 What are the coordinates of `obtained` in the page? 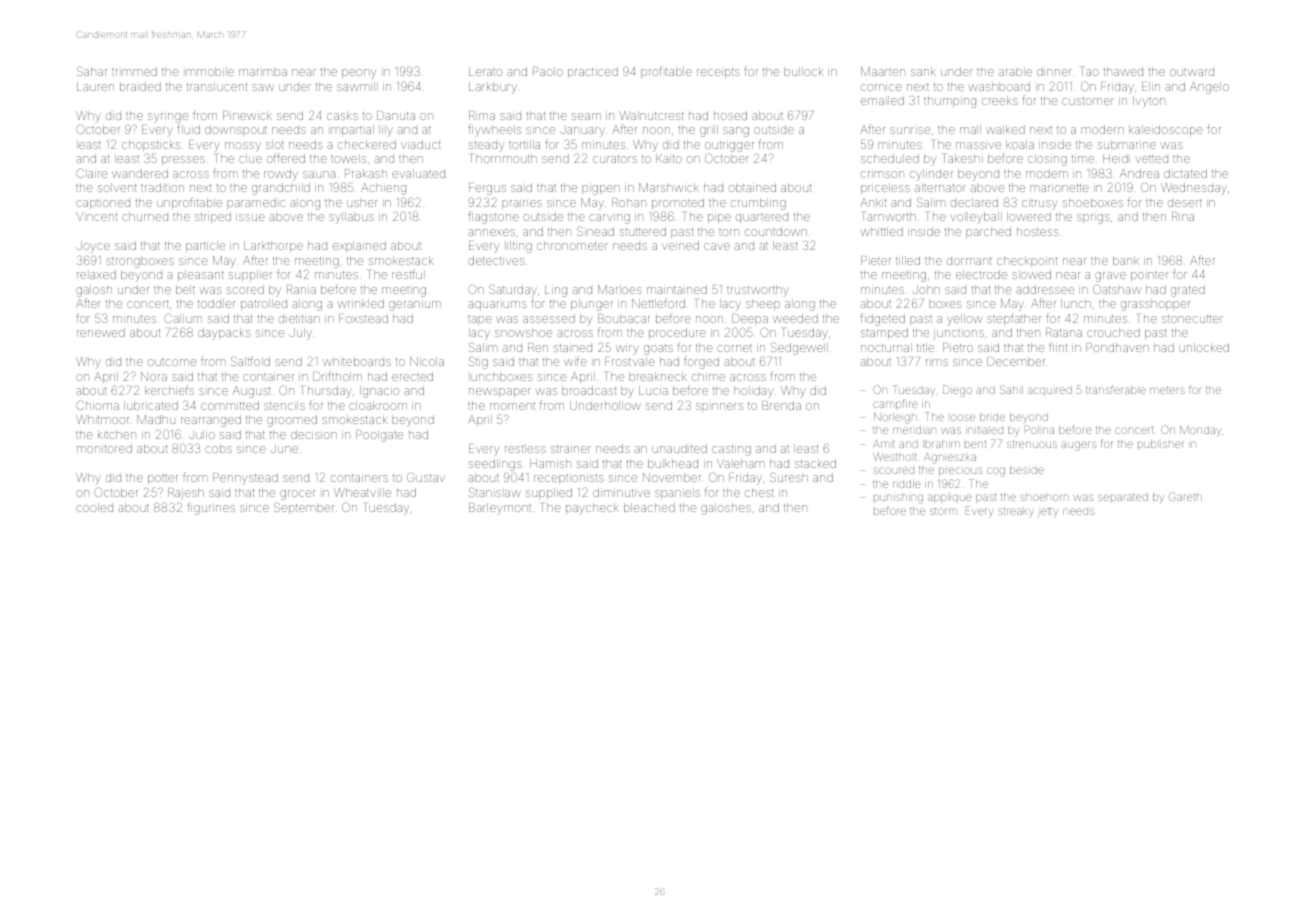 It's located at (752, 187).
